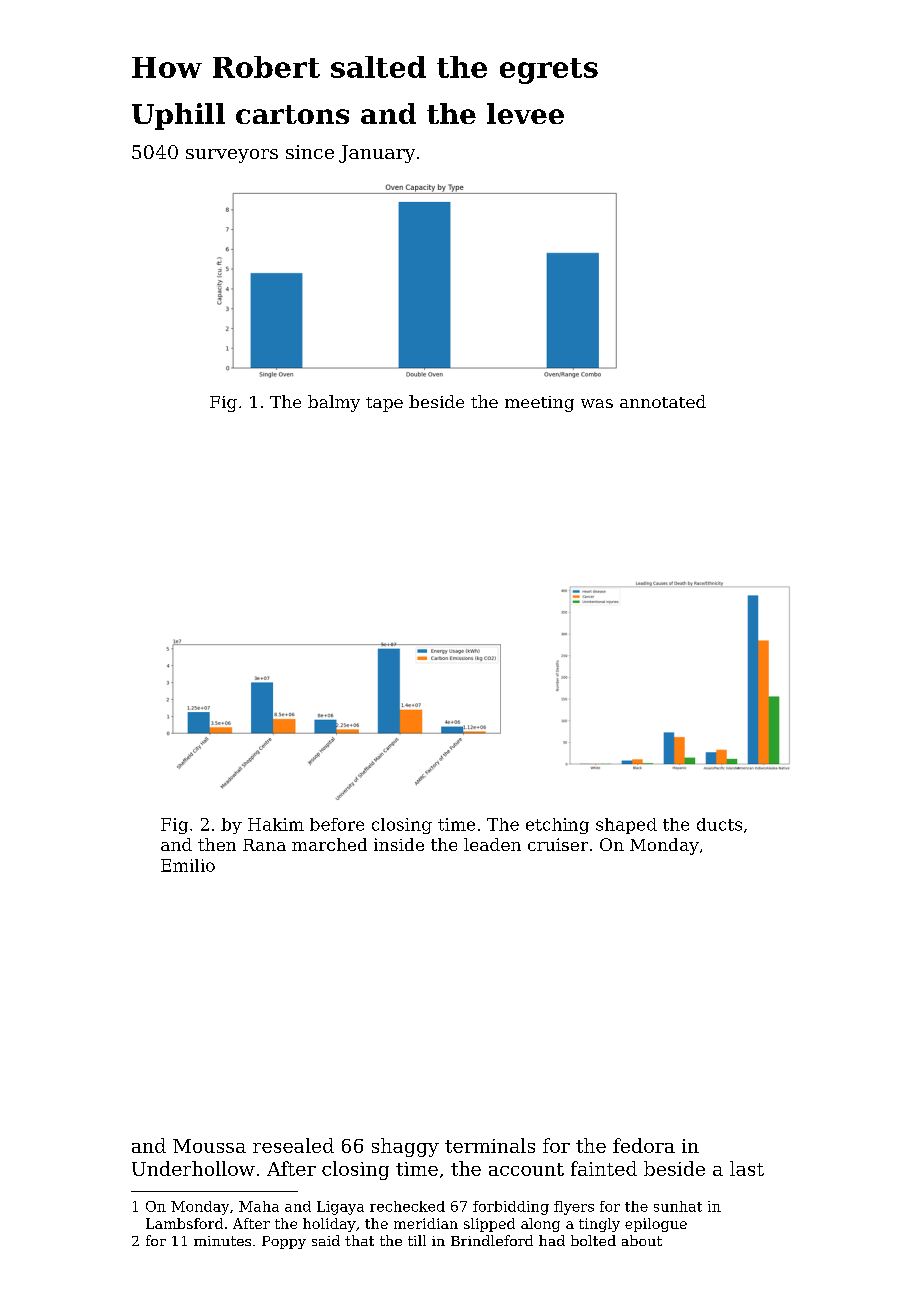 The height and width of the screenshot is (1314, 924). What do you see at coordinates (642, 1240) in the screenshot?
I see `about` at bounding box center [642, 1240].
